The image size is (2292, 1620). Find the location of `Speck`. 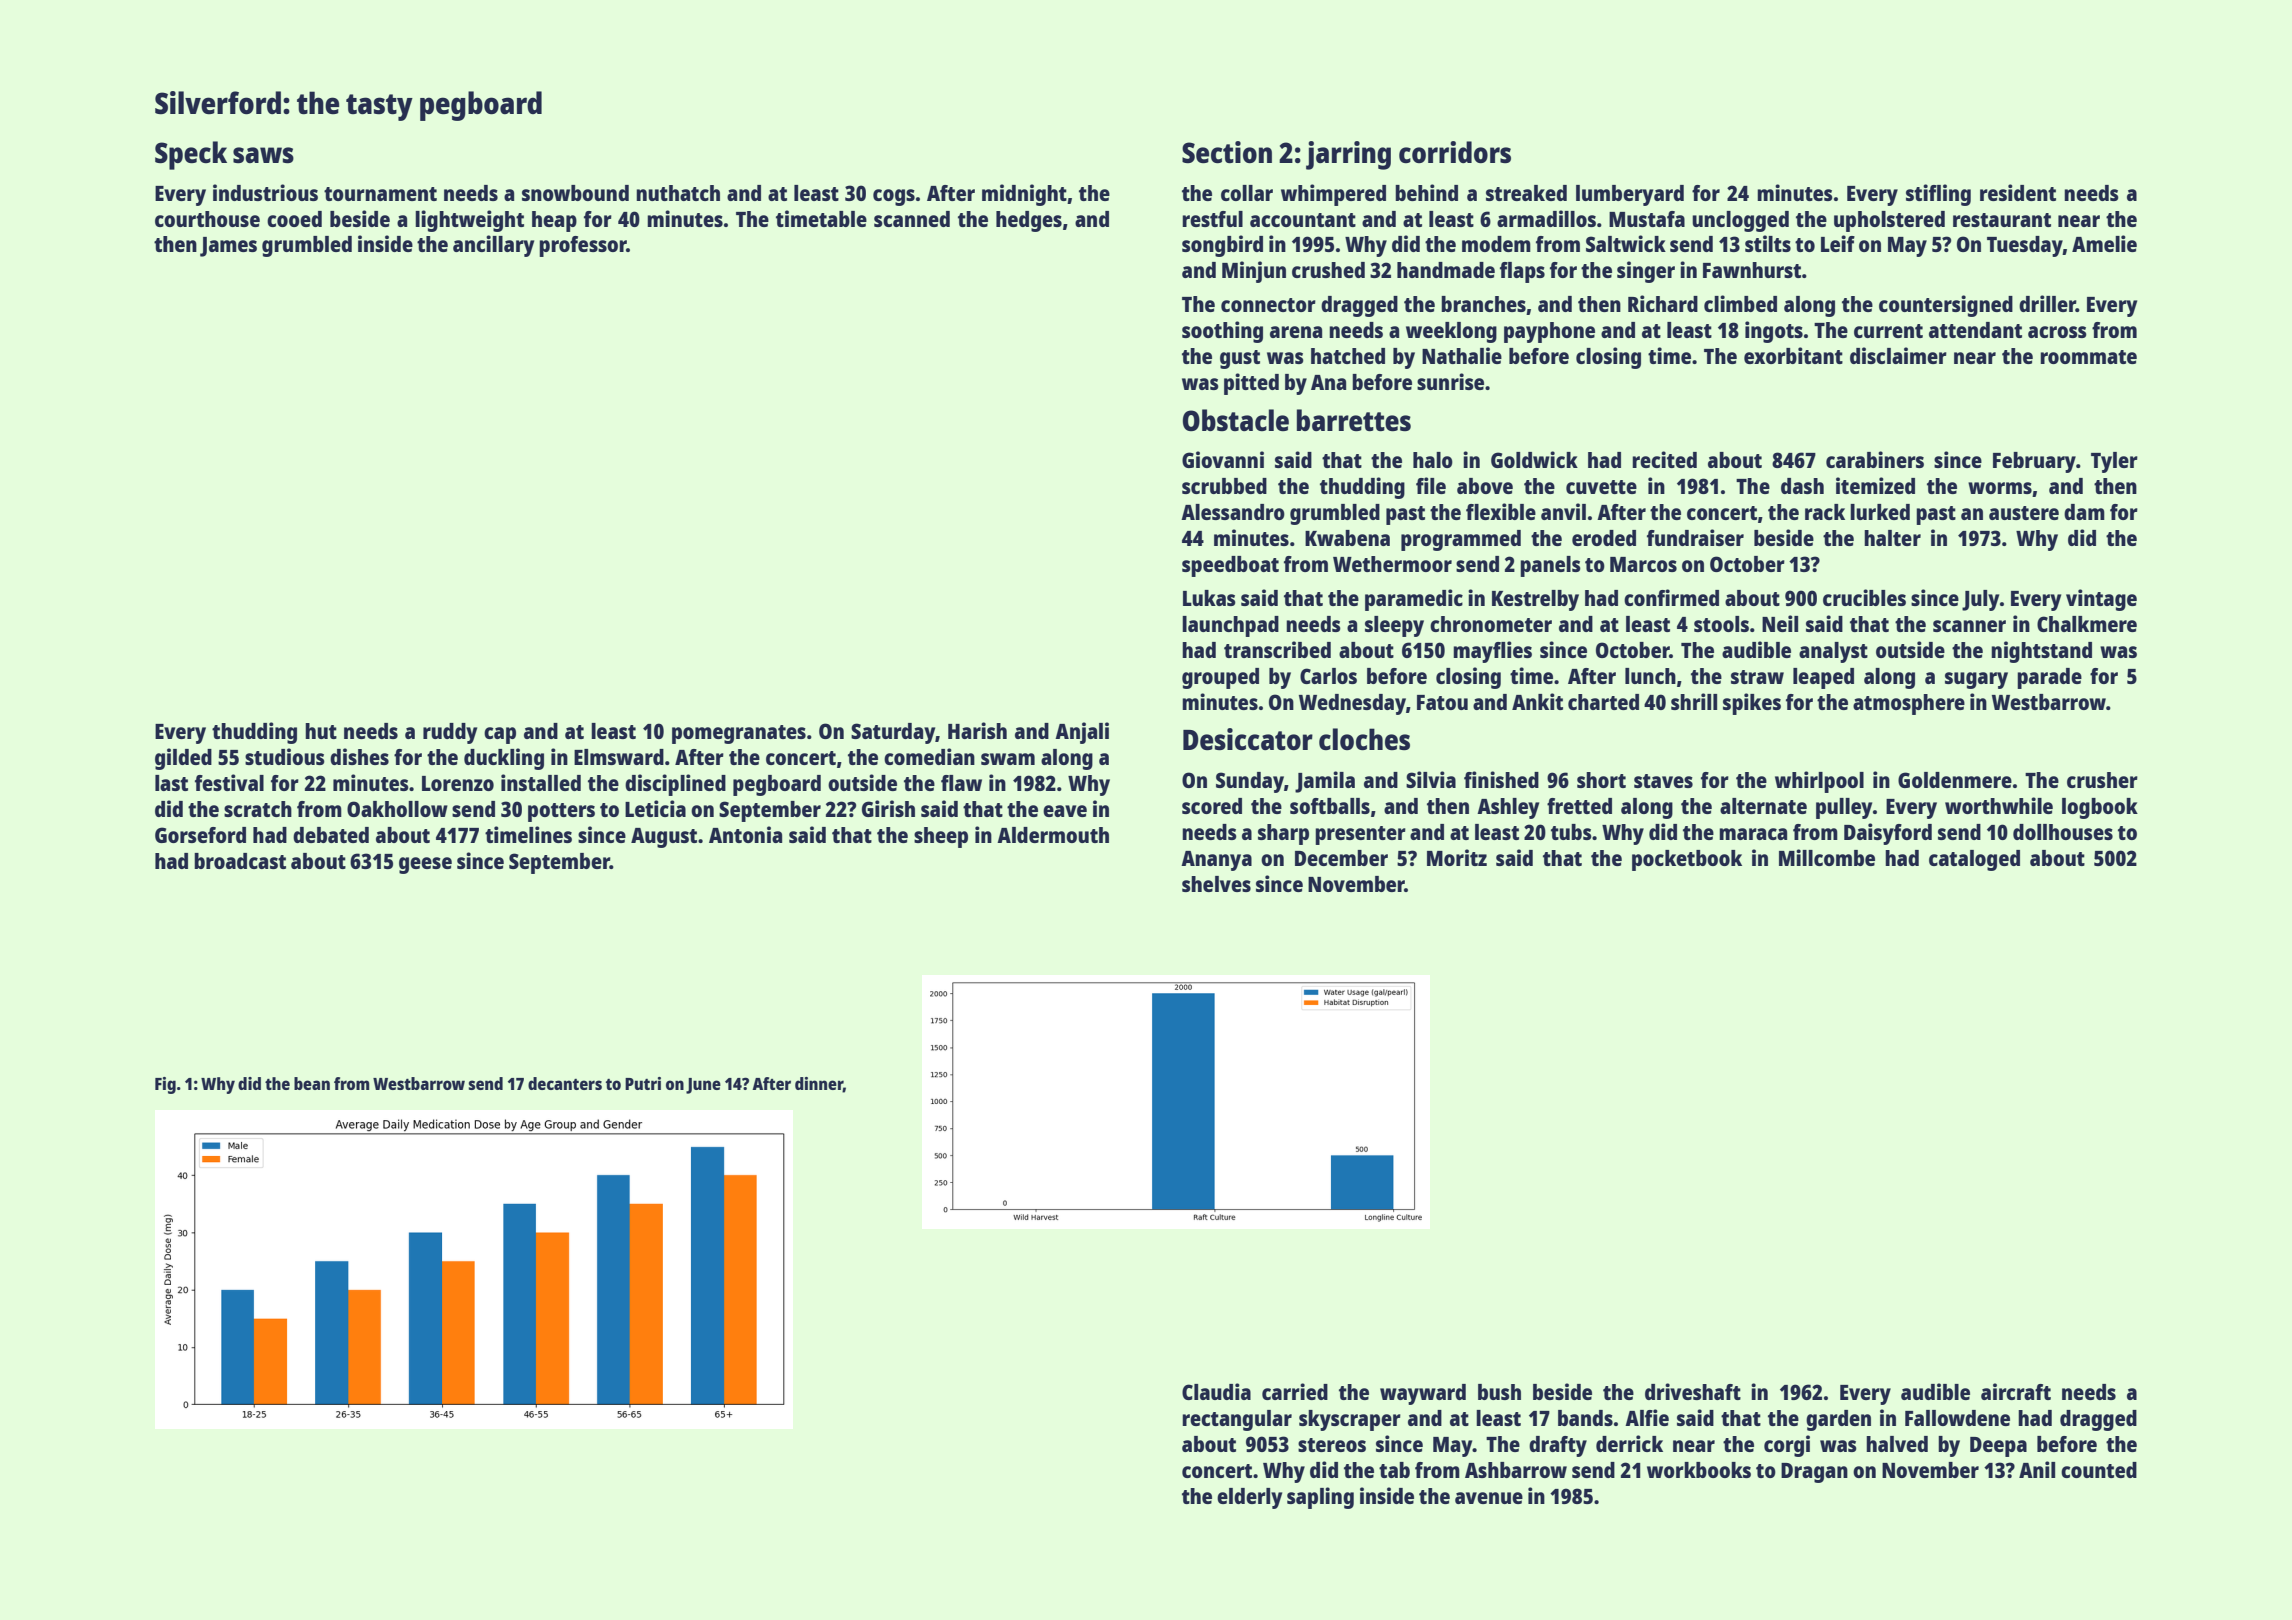

Speck is located at coordinates (191, 155).
